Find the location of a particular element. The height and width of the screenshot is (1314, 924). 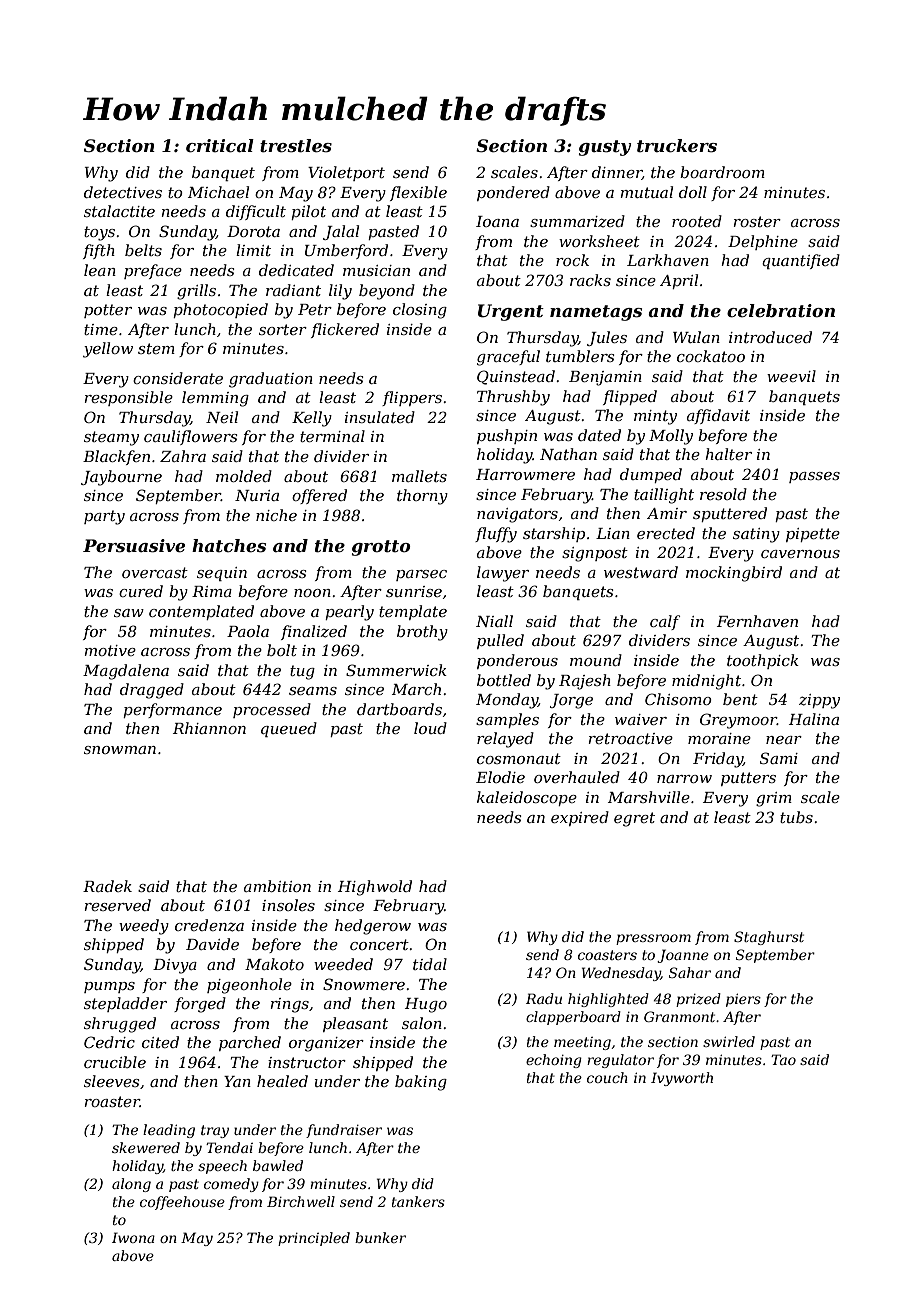

queued is located at coordinates (289, 729).
